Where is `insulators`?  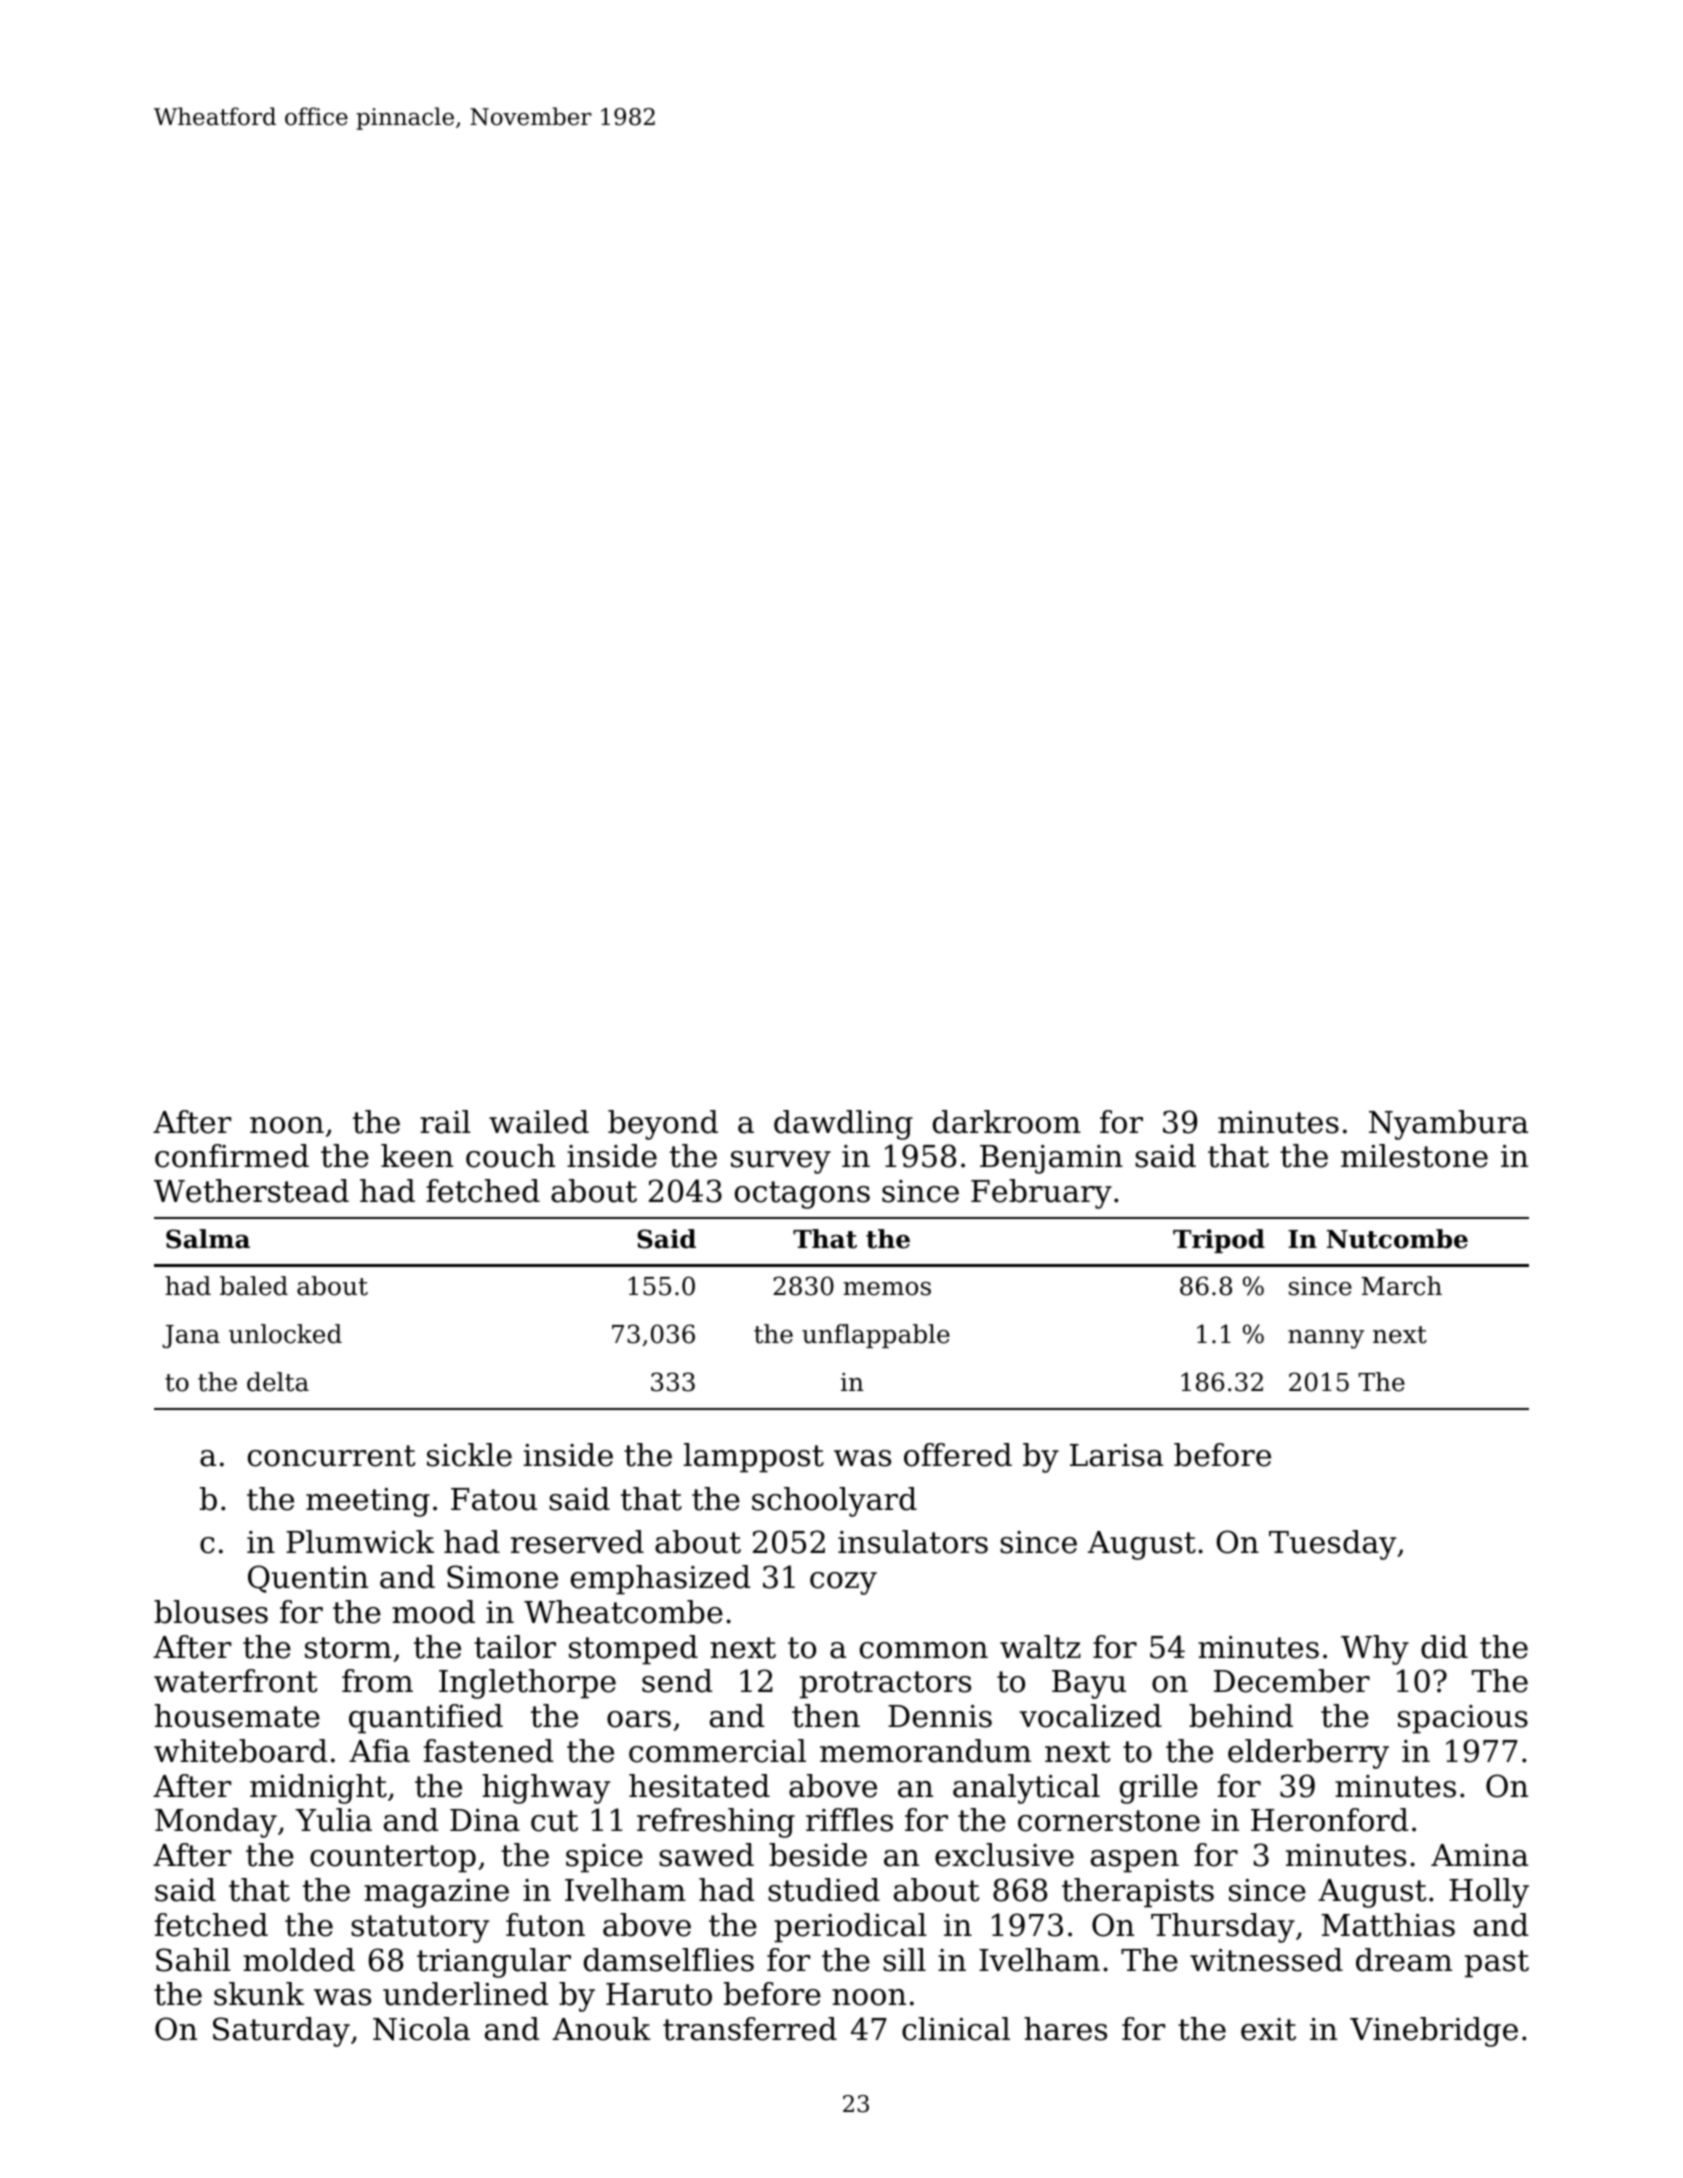 insulators is located at coordinates (913, 1542).
